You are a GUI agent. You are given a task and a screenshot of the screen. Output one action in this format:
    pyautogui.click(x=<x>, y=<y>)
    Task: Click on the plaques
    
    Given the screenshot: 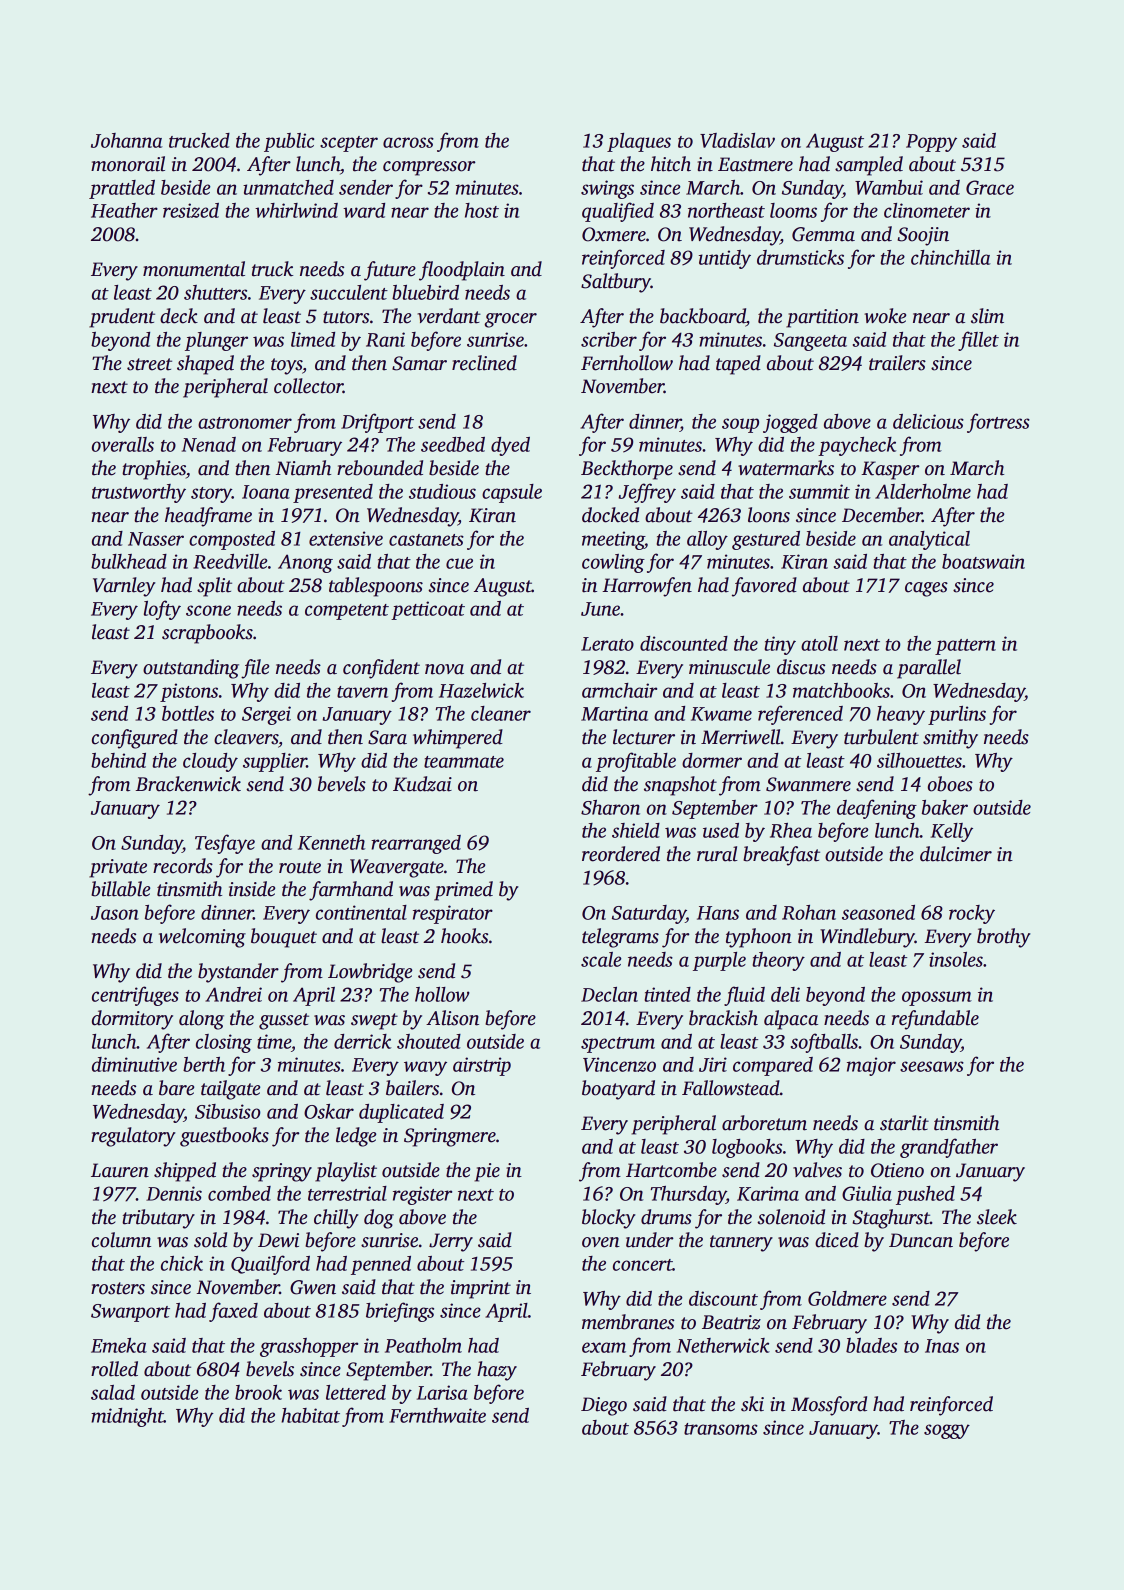 What is the action you would take?
    pyautogui.click(x=639, y=142)
